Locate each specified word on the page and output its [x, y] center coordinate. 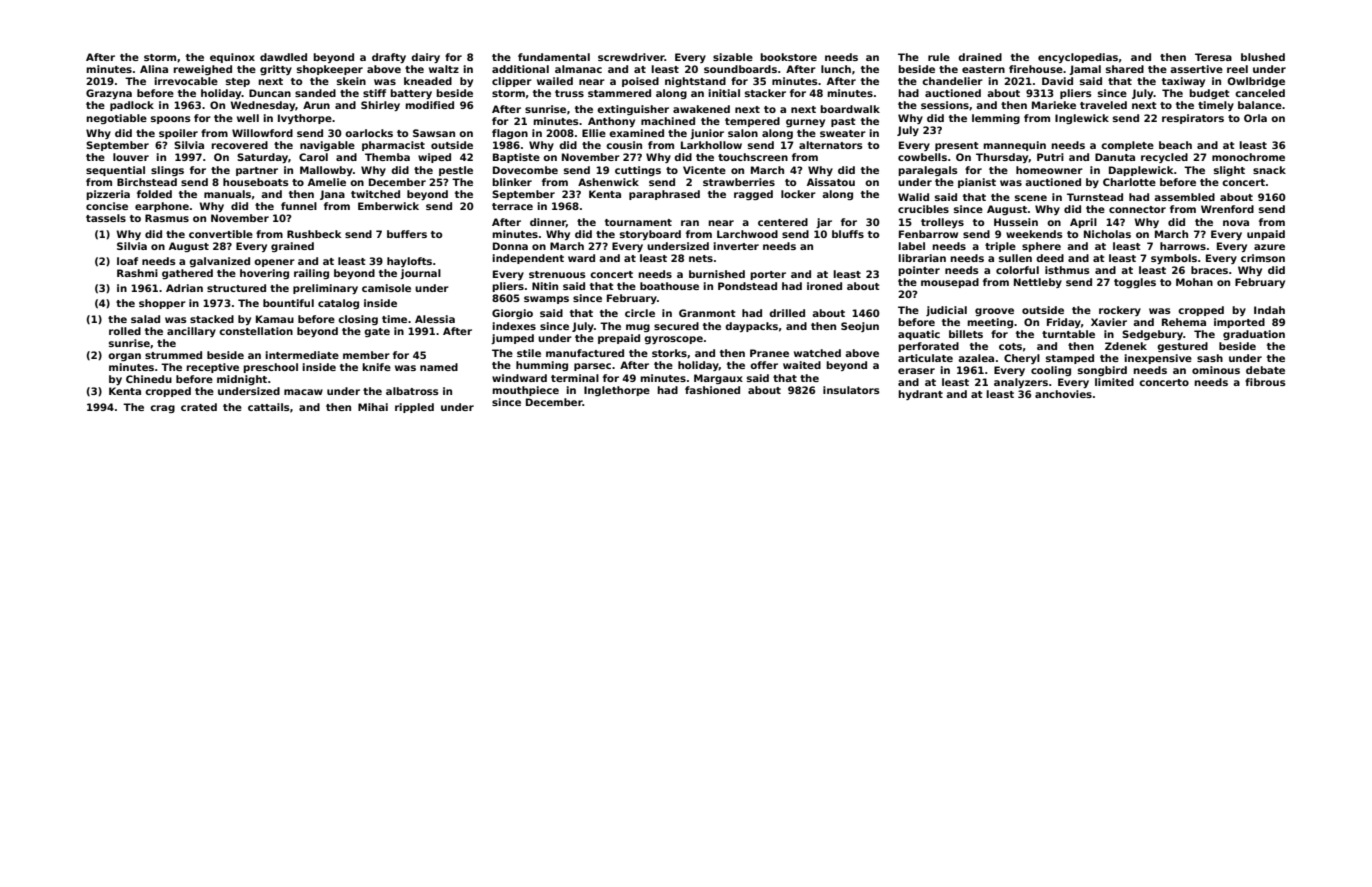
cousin [624, 145]
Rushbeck [314, 234]
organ [124, 357]
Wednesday [263, 106]
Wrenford [1227, 209]
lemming [996, 119]
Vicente [704, 170]
